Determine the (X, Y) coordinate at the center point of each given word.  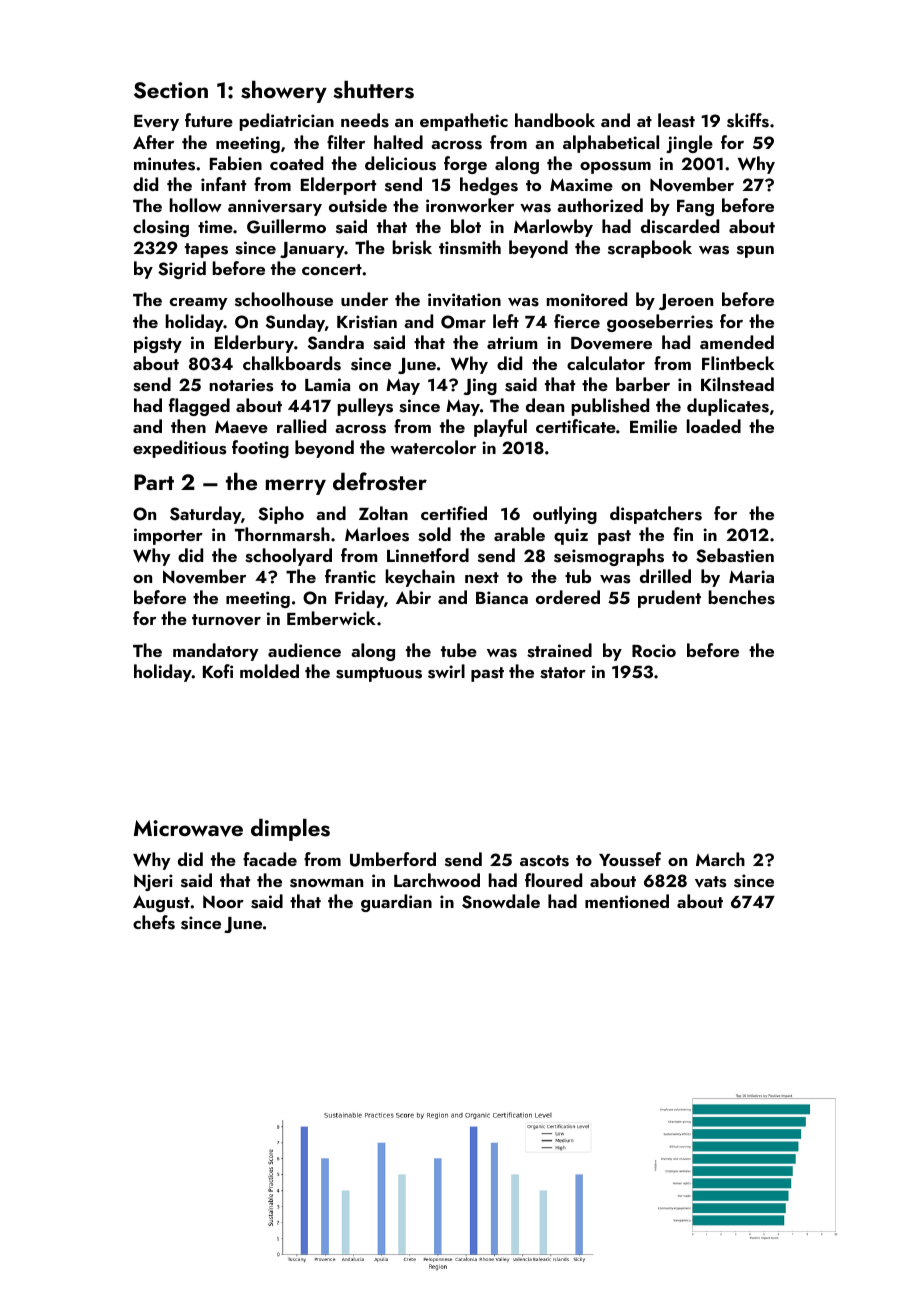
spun (755, 251)
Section (171, 90)
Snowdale (501, 901)
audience (304, 650)
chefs (154, 922)
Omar (463, 322)
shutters (373, 90)
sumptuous (379, 674)
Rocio (654, 650)
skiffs (748, 120)
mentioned (627, 901)
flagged (199, 407)
